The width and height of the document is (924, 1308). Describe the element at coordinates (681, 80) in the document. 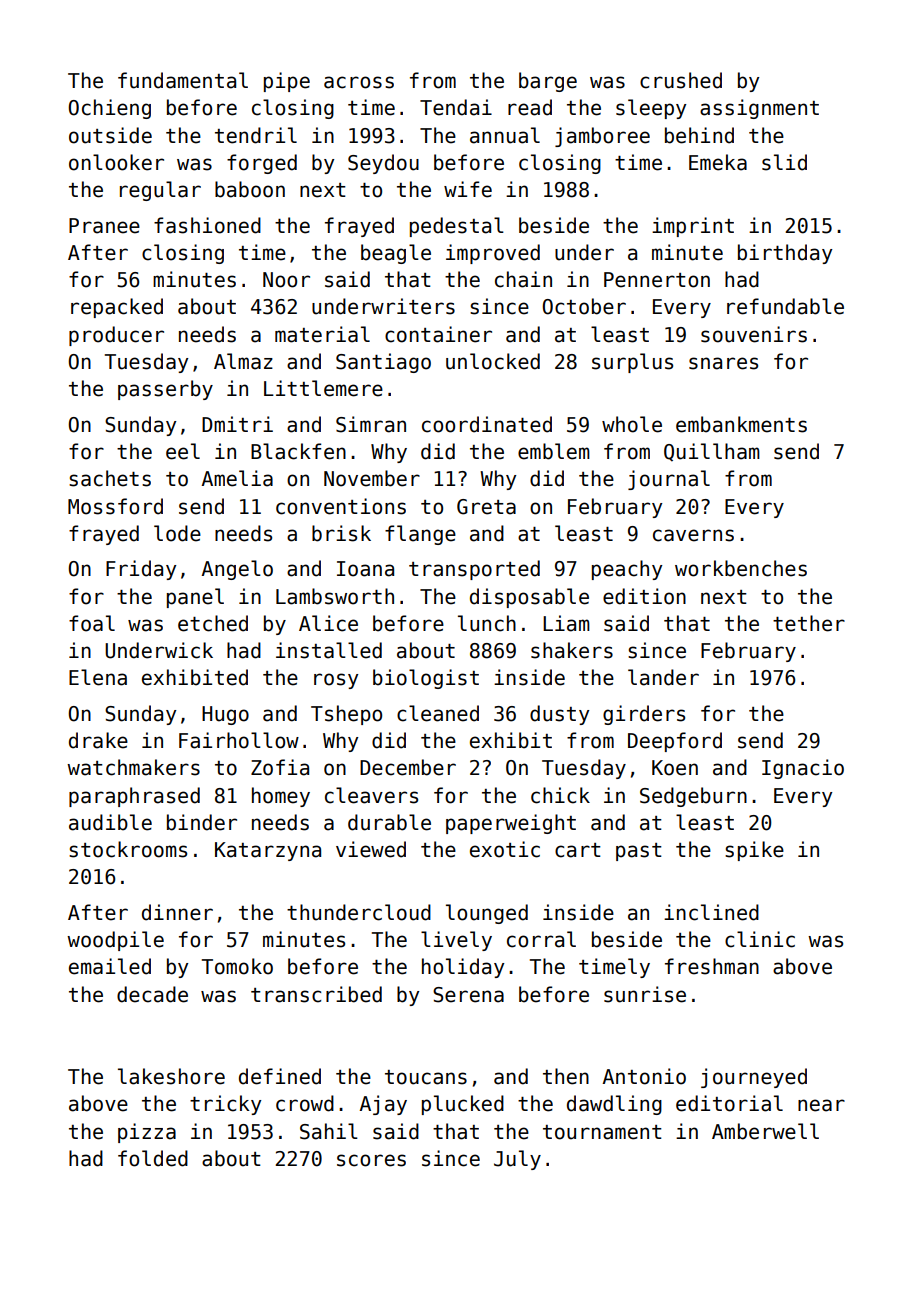

I see `crushed` at that location.
